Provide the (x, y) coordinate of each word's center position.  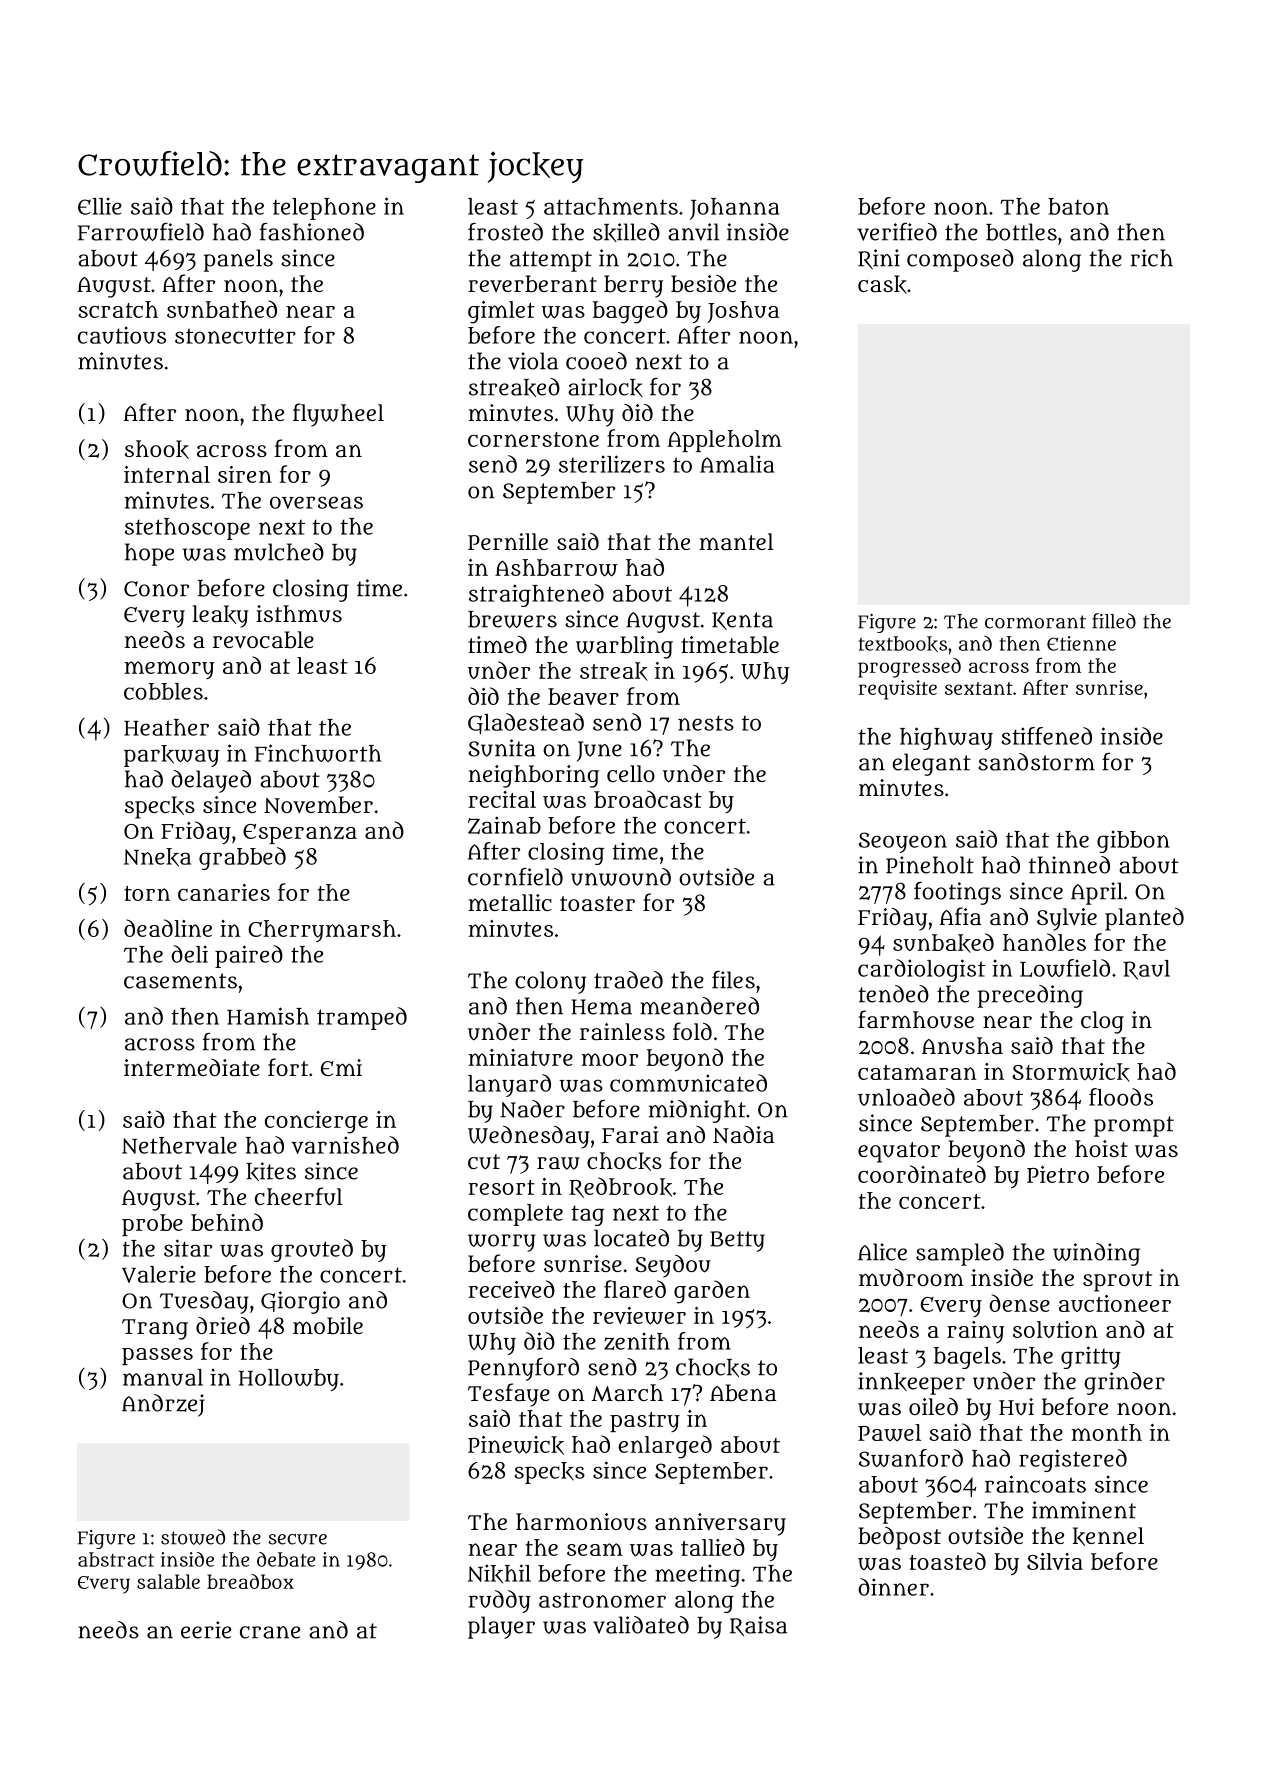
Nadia (743, 1135)
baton (1078, 206)
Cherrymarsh (322, 931)
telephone (324, 209)
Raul (1147, 970)
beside (703, 284)
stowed (193, 1537)
